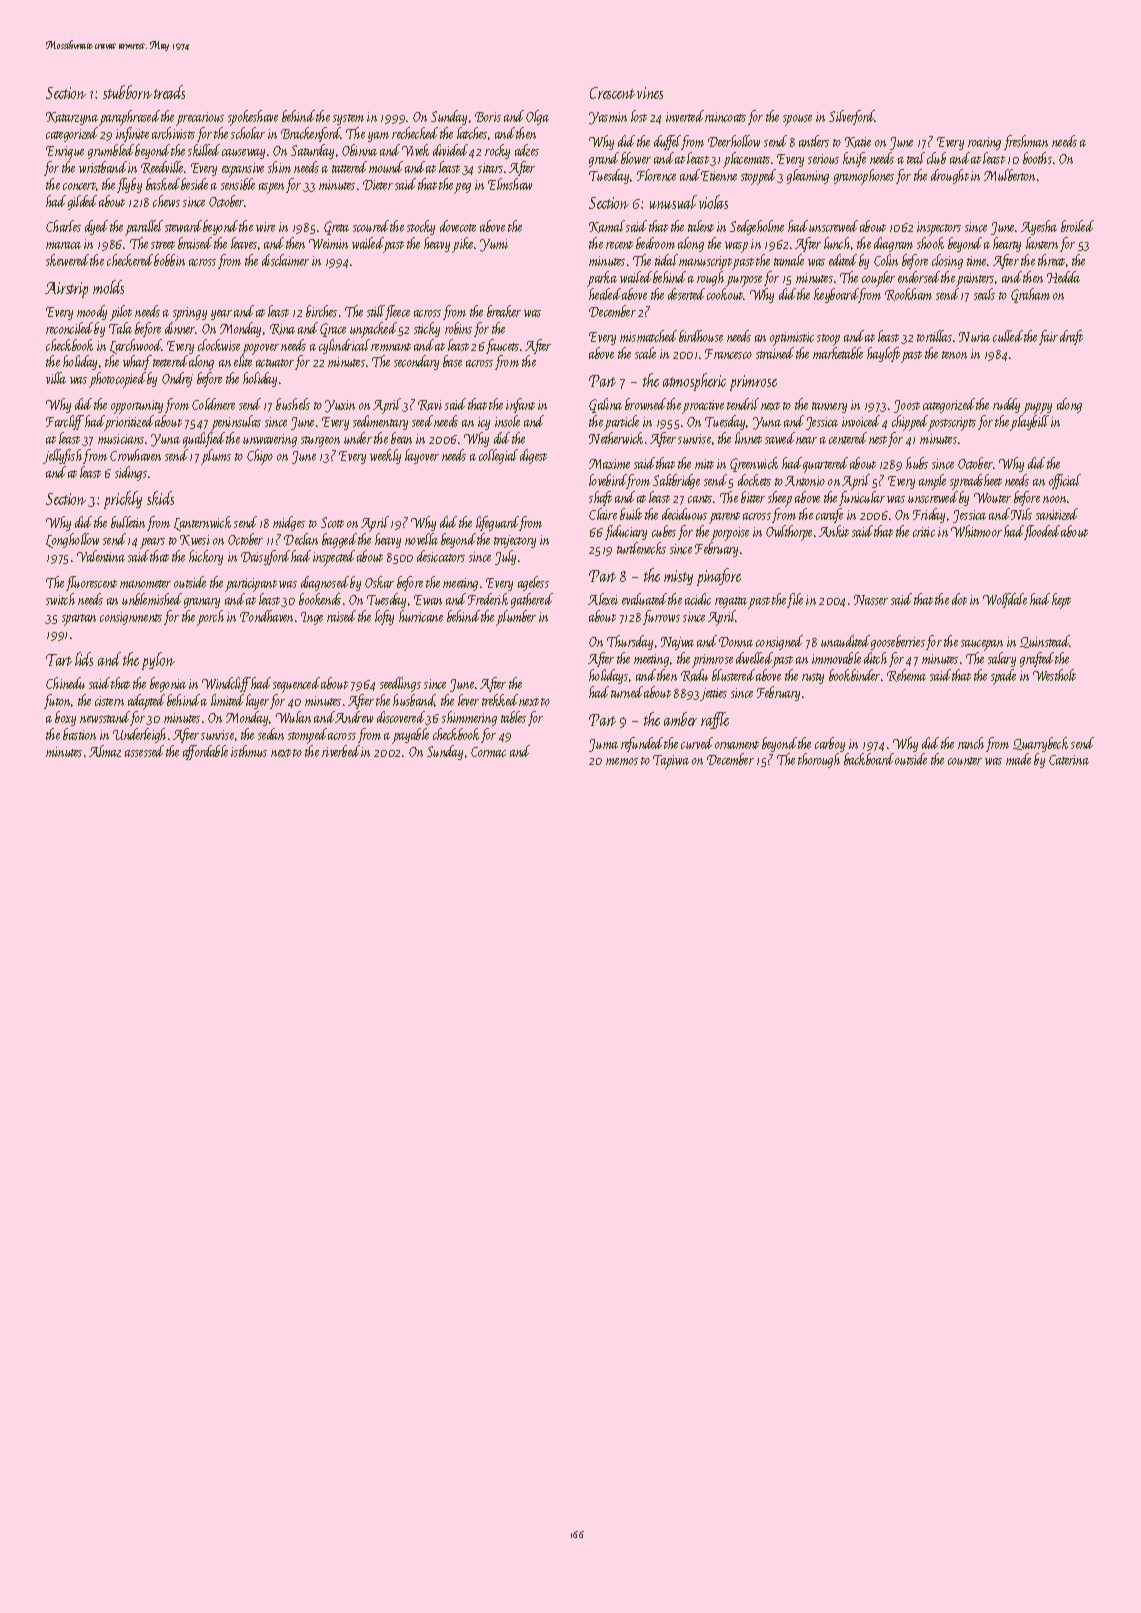 The image size is (1141, 1613). What do you see at coordinates (170, 361) in the screenshot?
I see `teetered` at bounding box center [170, 361].
